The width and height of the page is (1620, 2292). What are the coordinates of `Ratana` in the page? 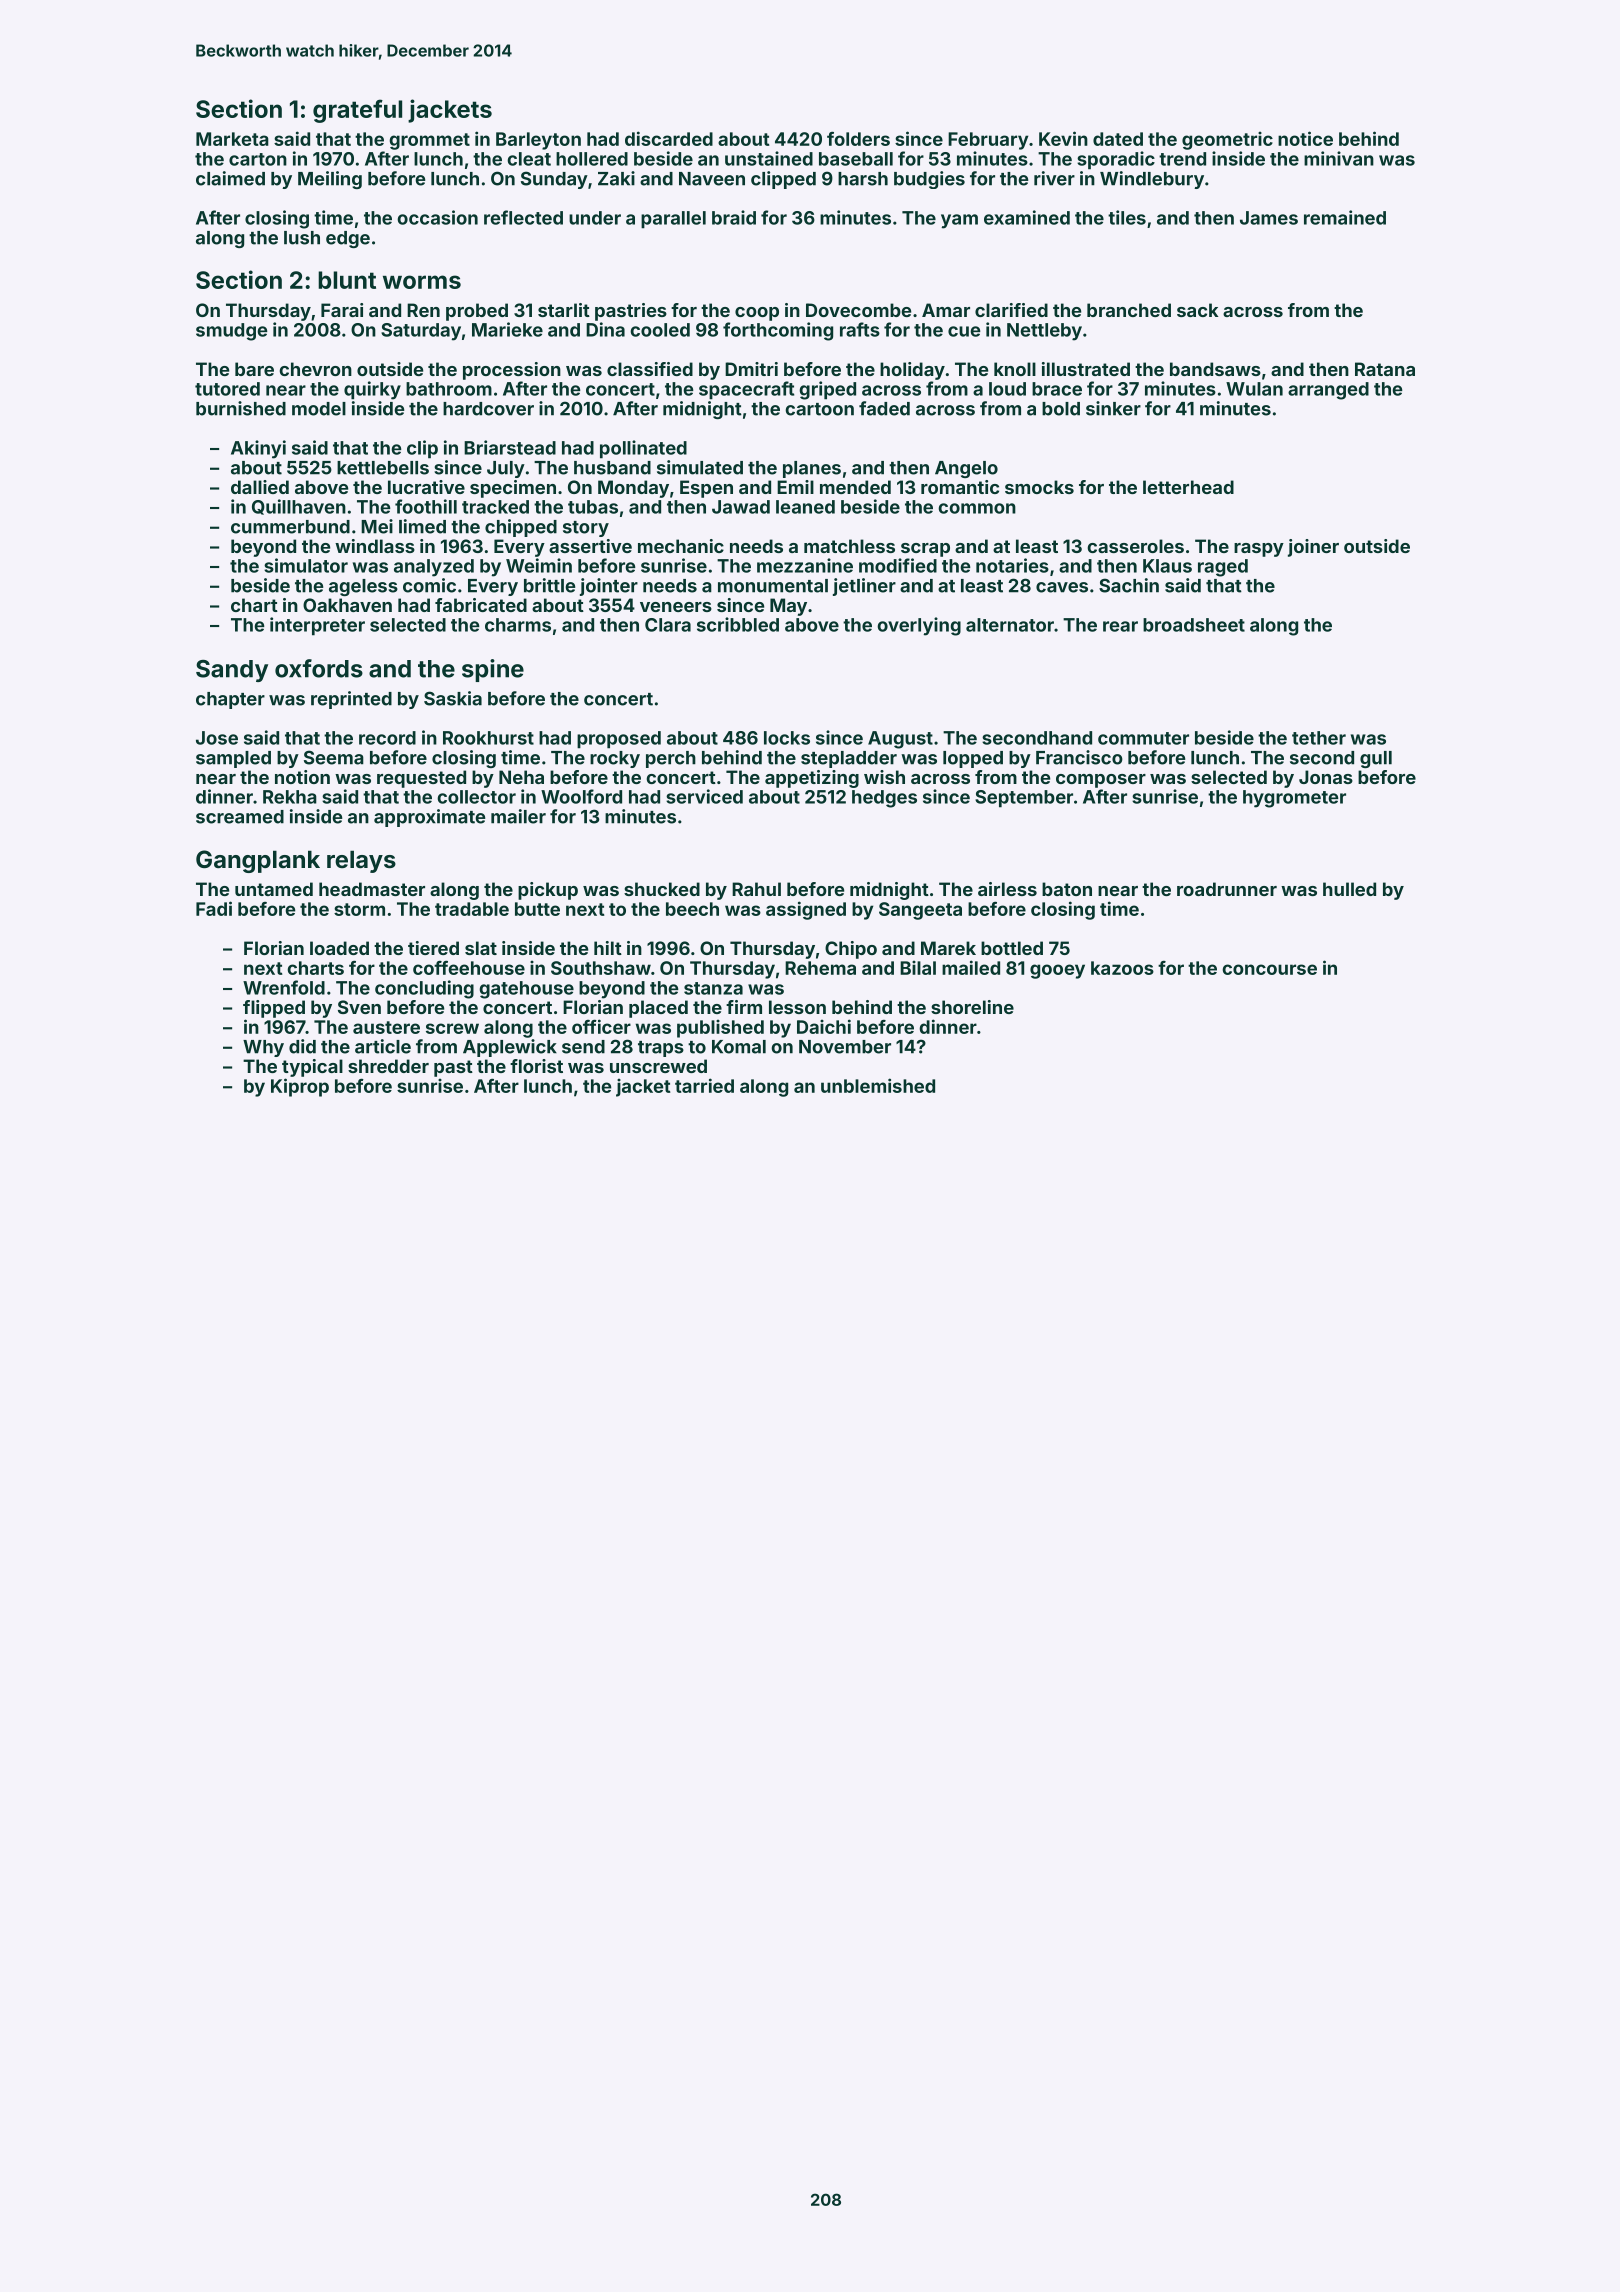 It's located at (1385, 369).
